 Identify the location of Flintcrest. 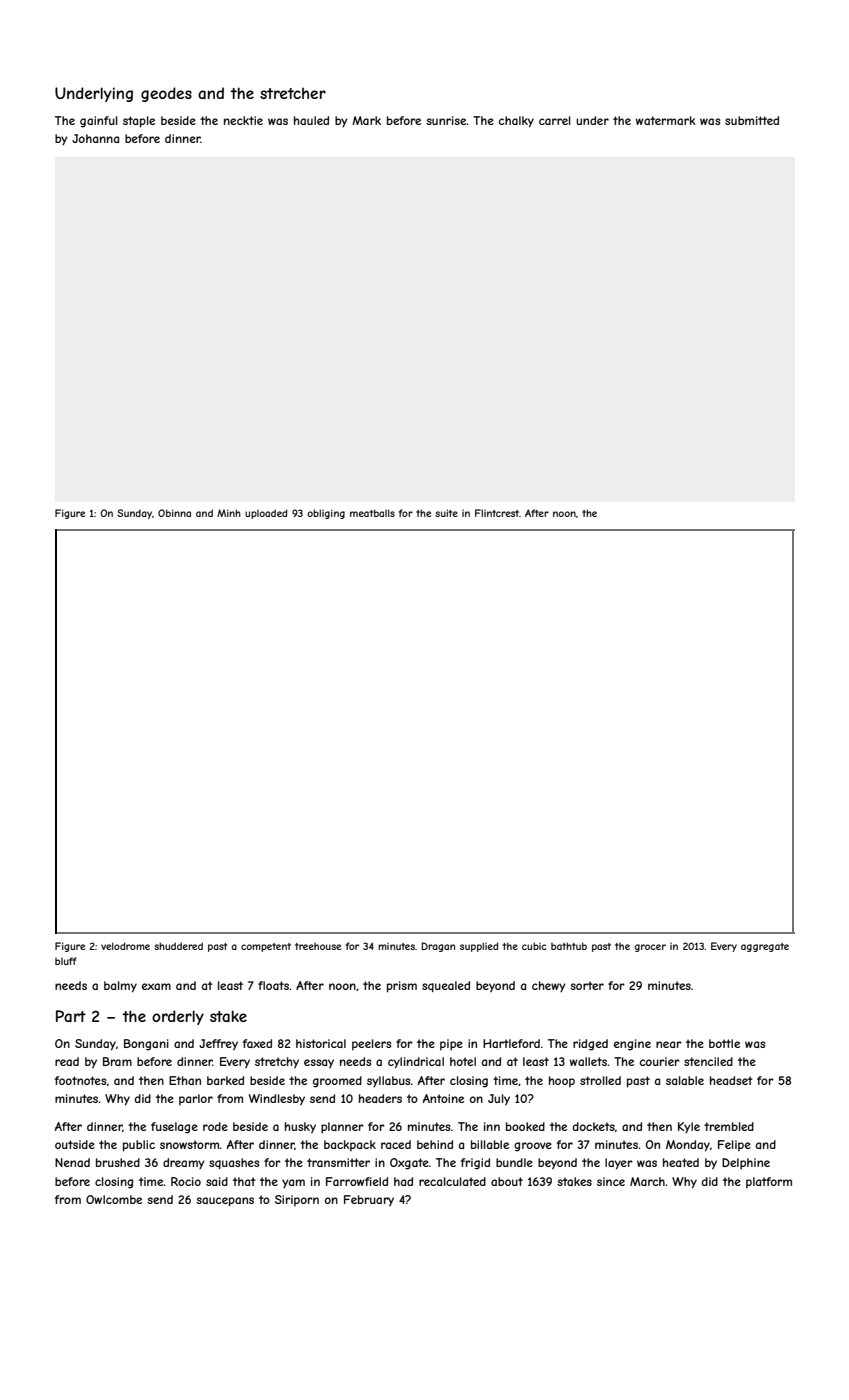
(497, 513).
